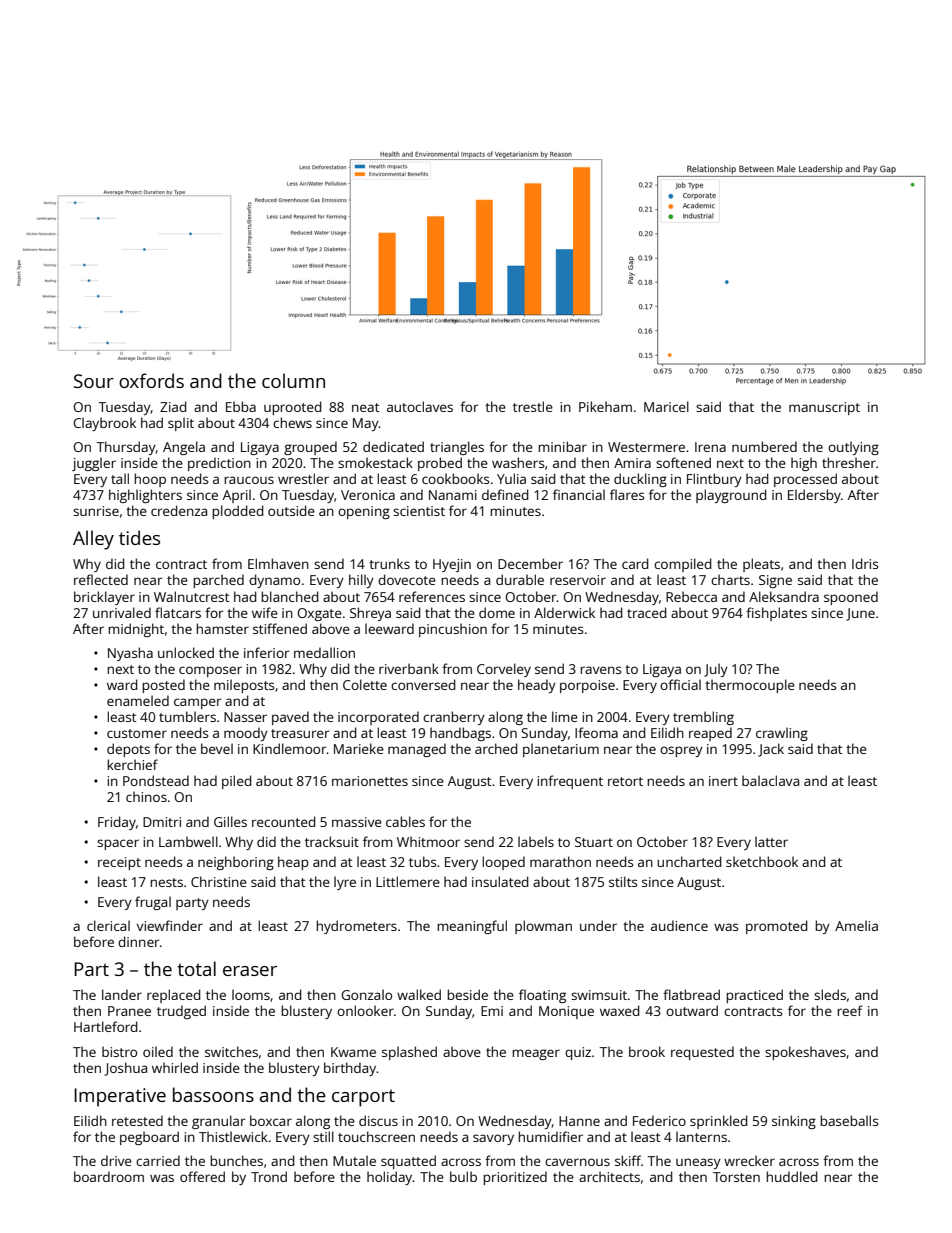  What do you see at coordinates (128, 750) in the screenshot?
I see `depots` at bounding box center [128, 750].
